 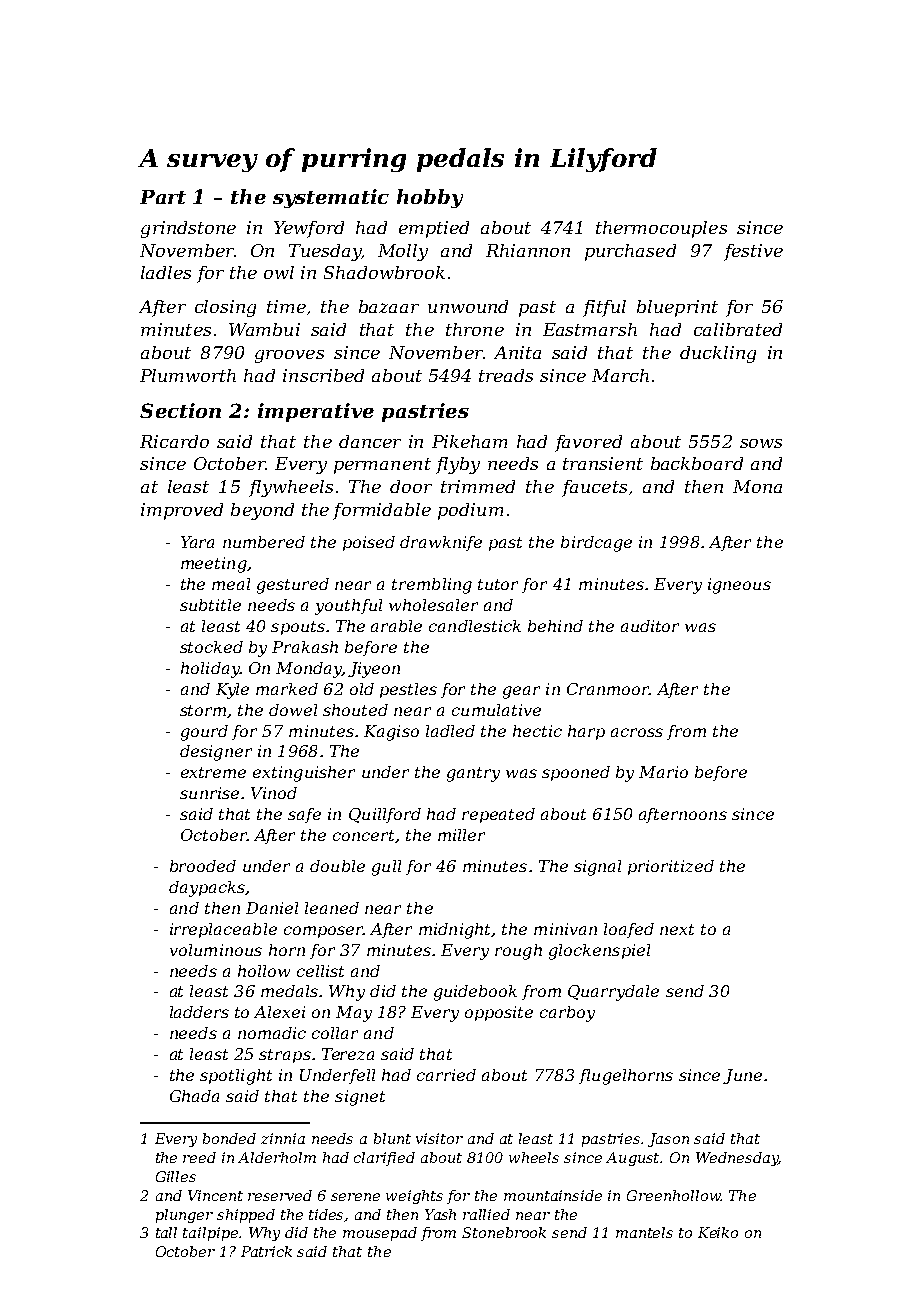 I want to click on spooned, so click(x=576, y=773).
